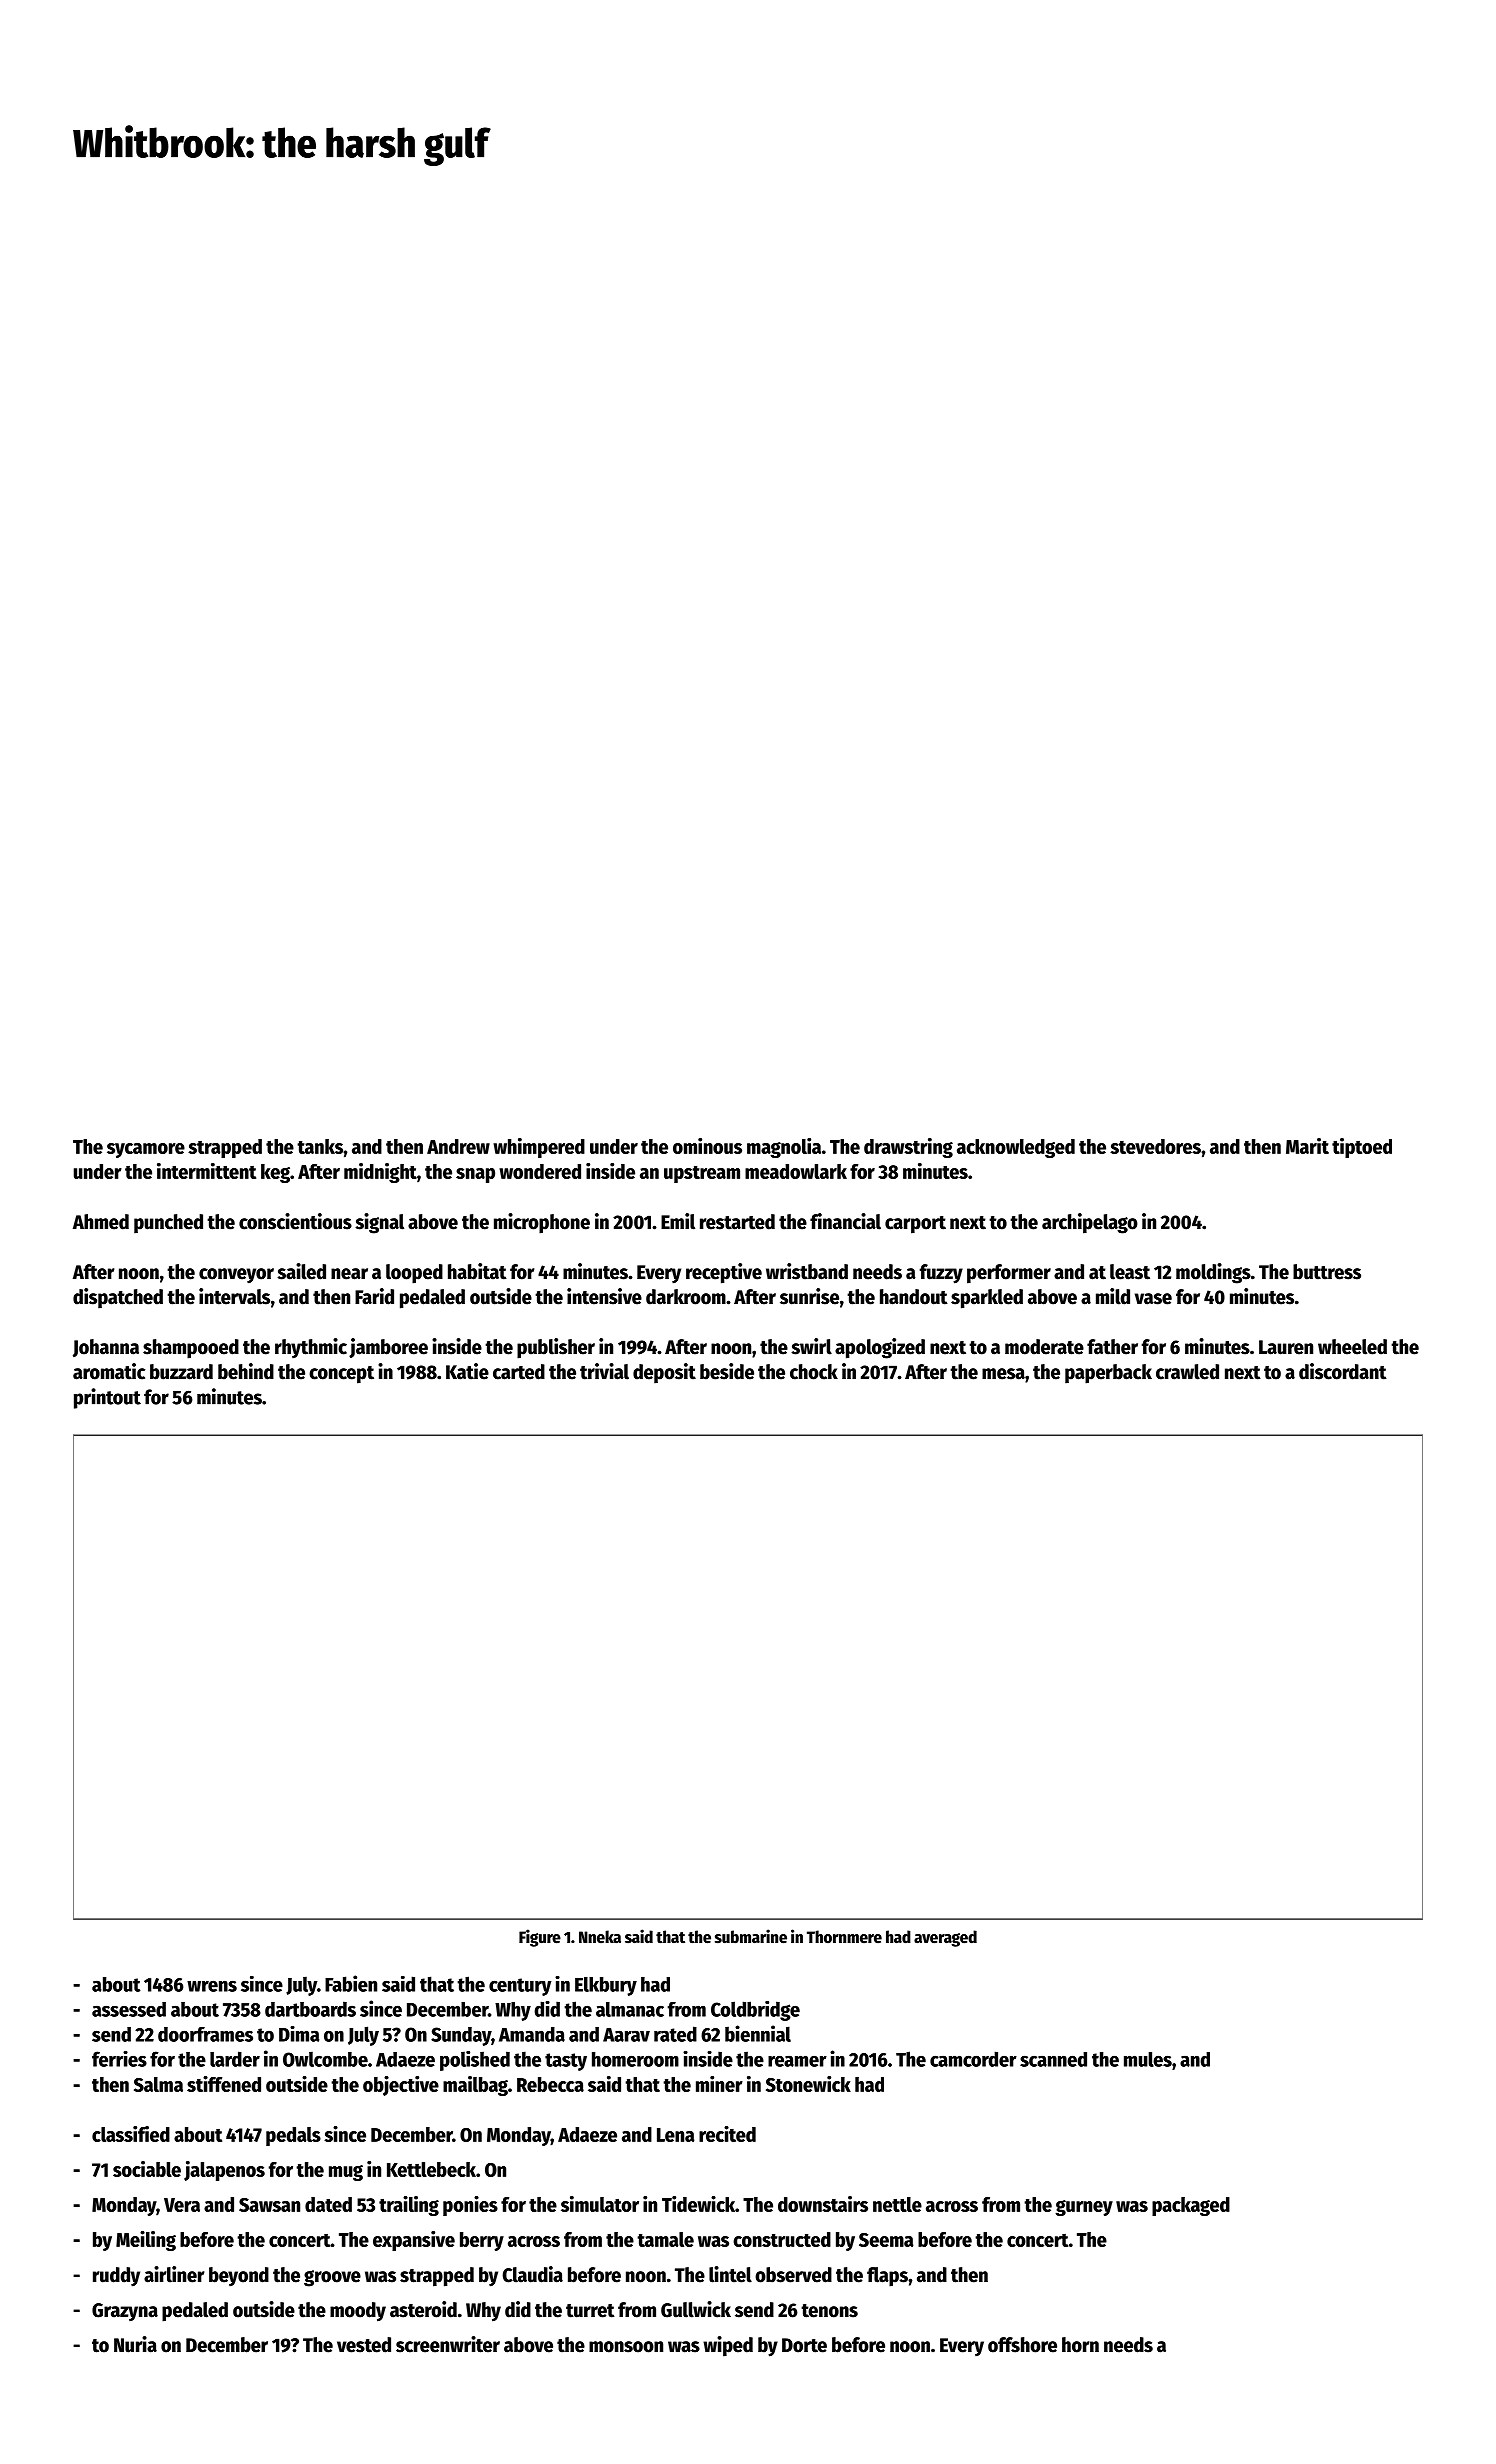 The height and width of the screenshot is (2464, 1496). What do you see at coordinates (698, 2204) in the screenshot?
I see `Tidewick` at bounding box center [698, 2204].
